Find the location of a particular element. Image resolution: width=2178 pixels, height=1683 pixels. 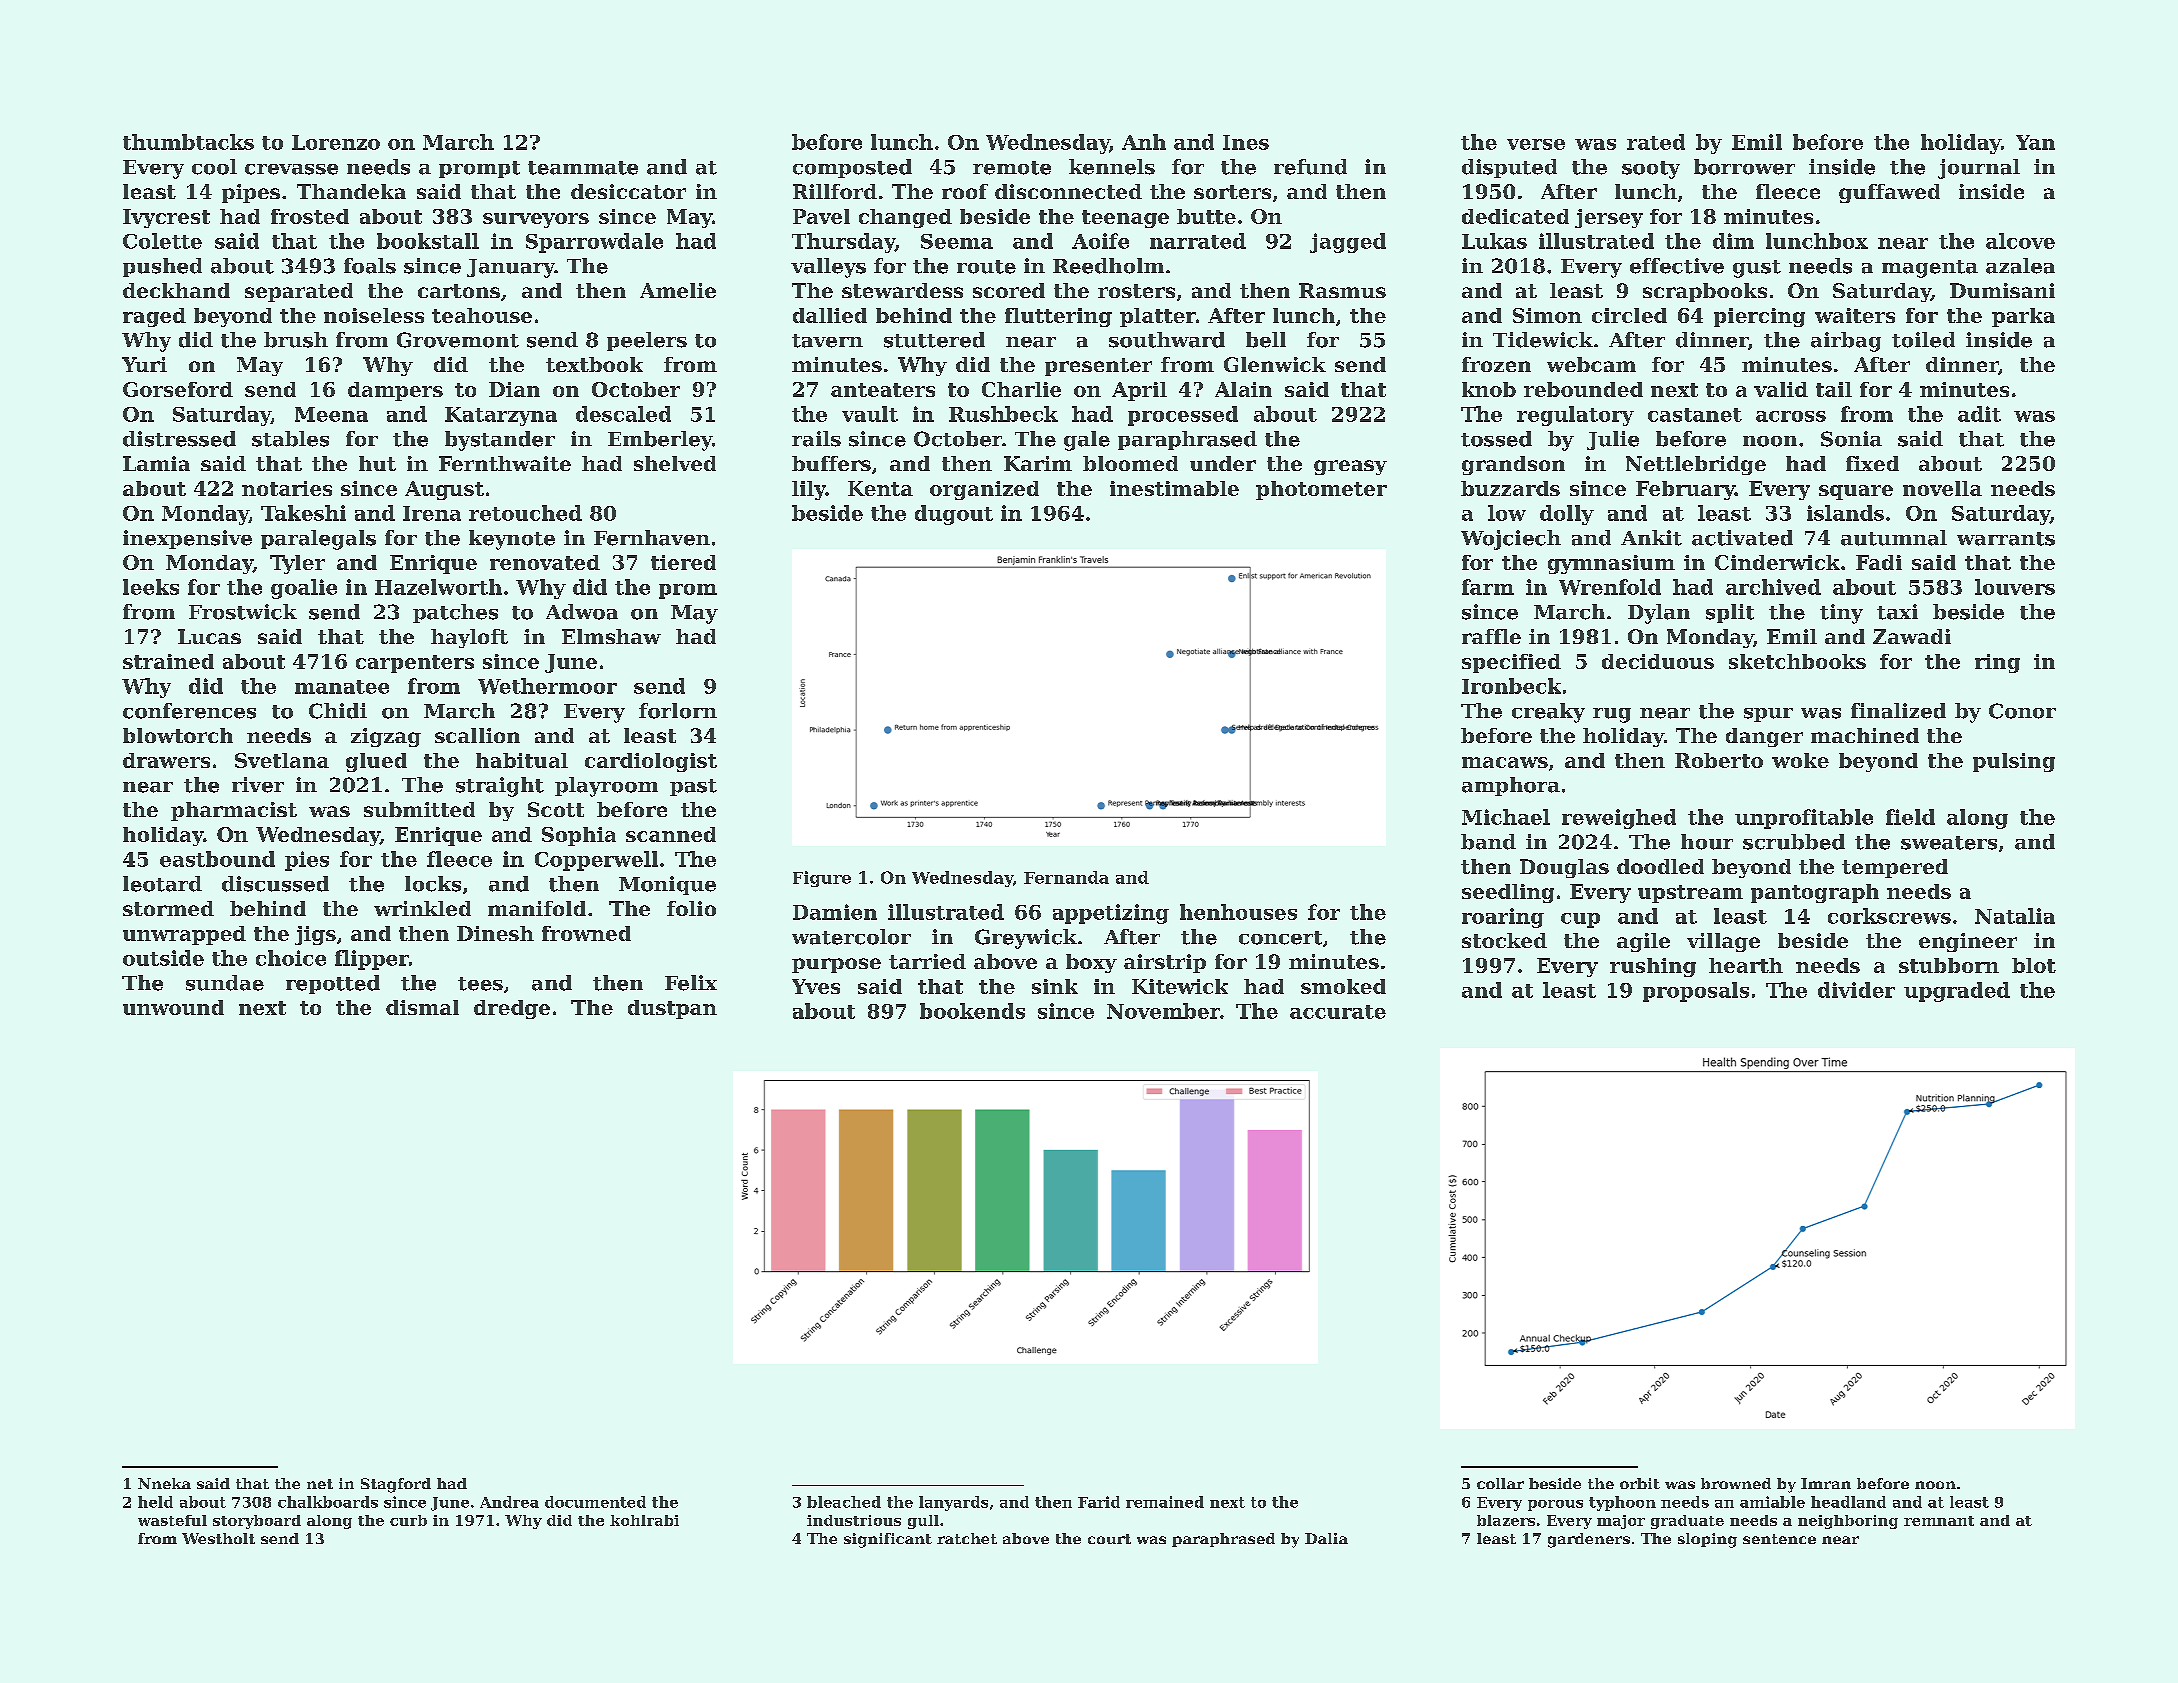

kohlrabi is located at coordinates (644, 1520).
